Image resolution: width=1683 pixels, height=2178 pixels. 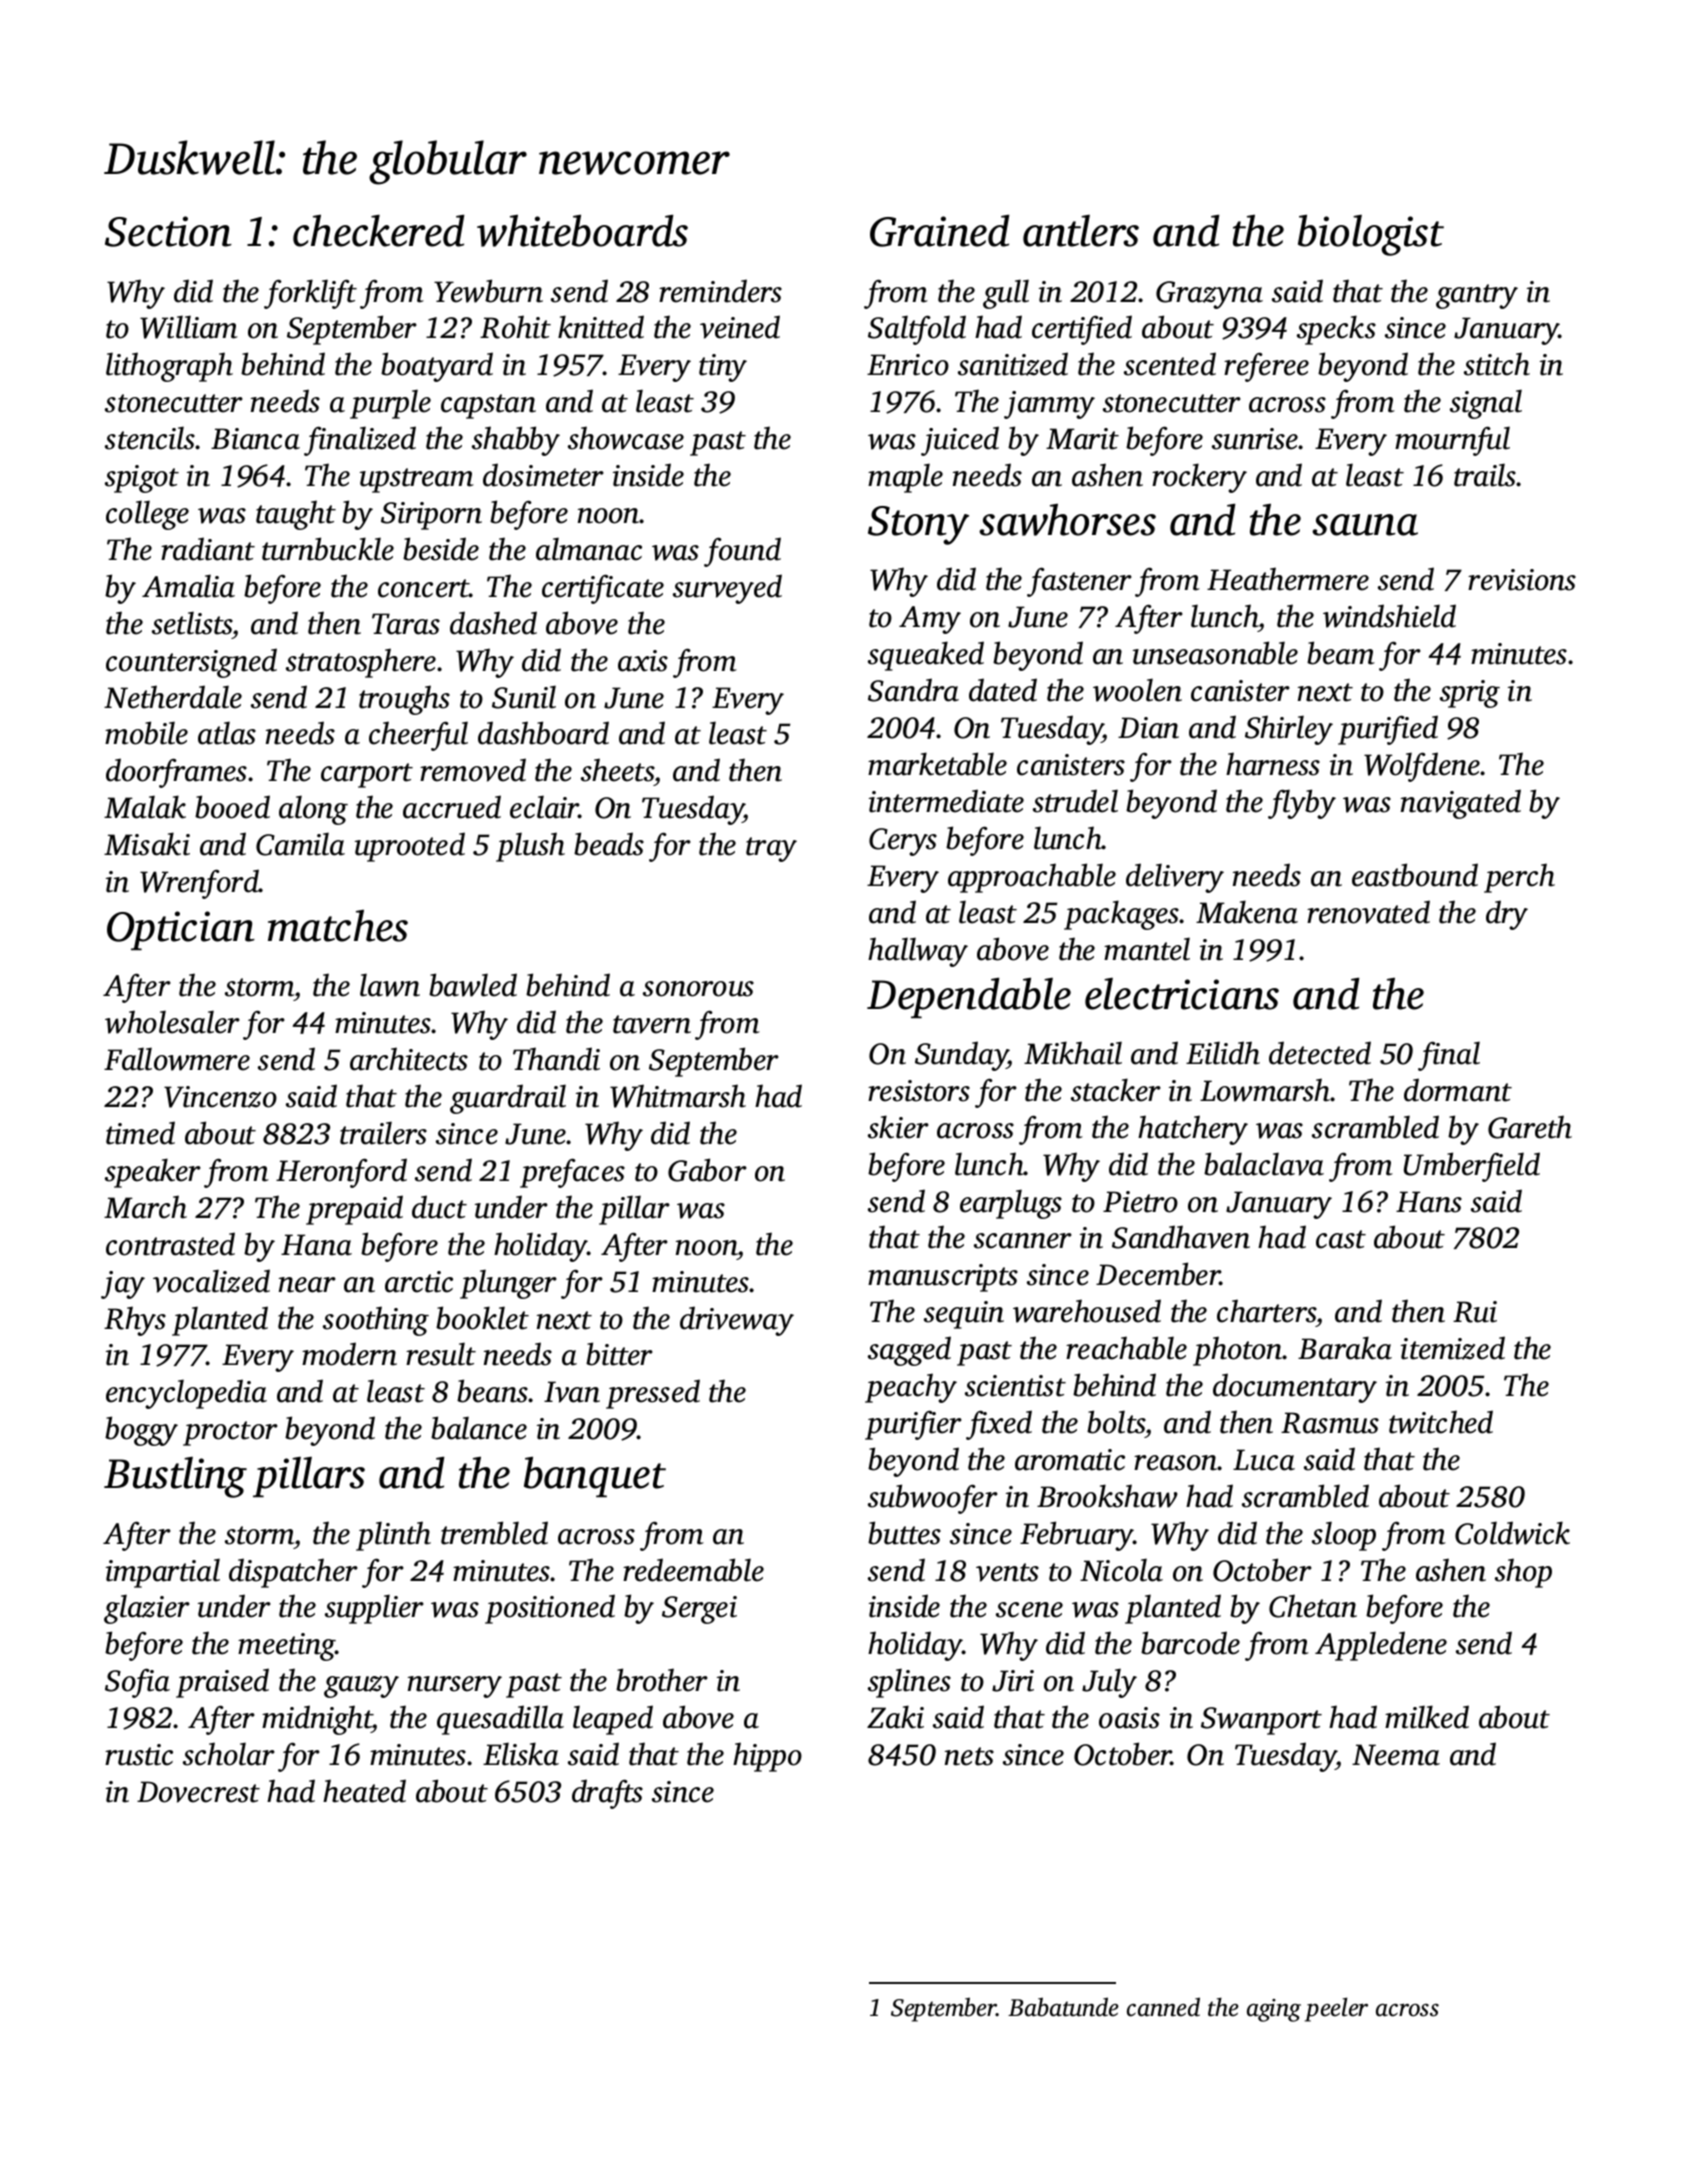 What do you see at coordinates (898, 1127) in the screenshot?
I see `skier` at bounding box center [898, 1127].
